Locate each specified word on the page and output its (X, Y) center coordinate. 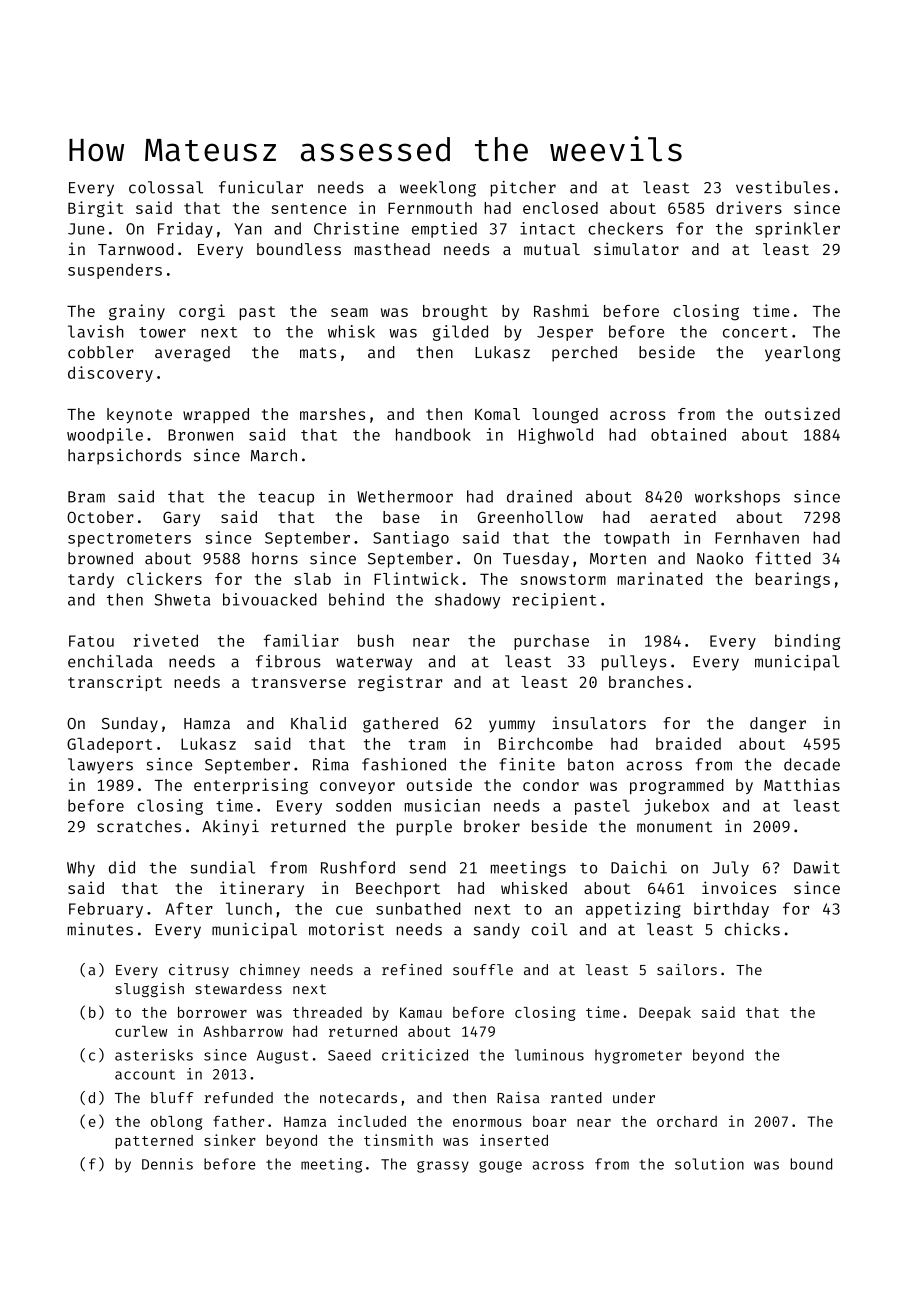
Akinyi (230, 828)
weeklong (438, 189)
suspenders (115, 271)
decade (812, 764)
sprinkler (797, 230)
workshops (737, 498)
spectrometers (129, 540)
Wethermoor (405, 496)
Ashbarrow (243, 1031)
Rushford (358, 867)
